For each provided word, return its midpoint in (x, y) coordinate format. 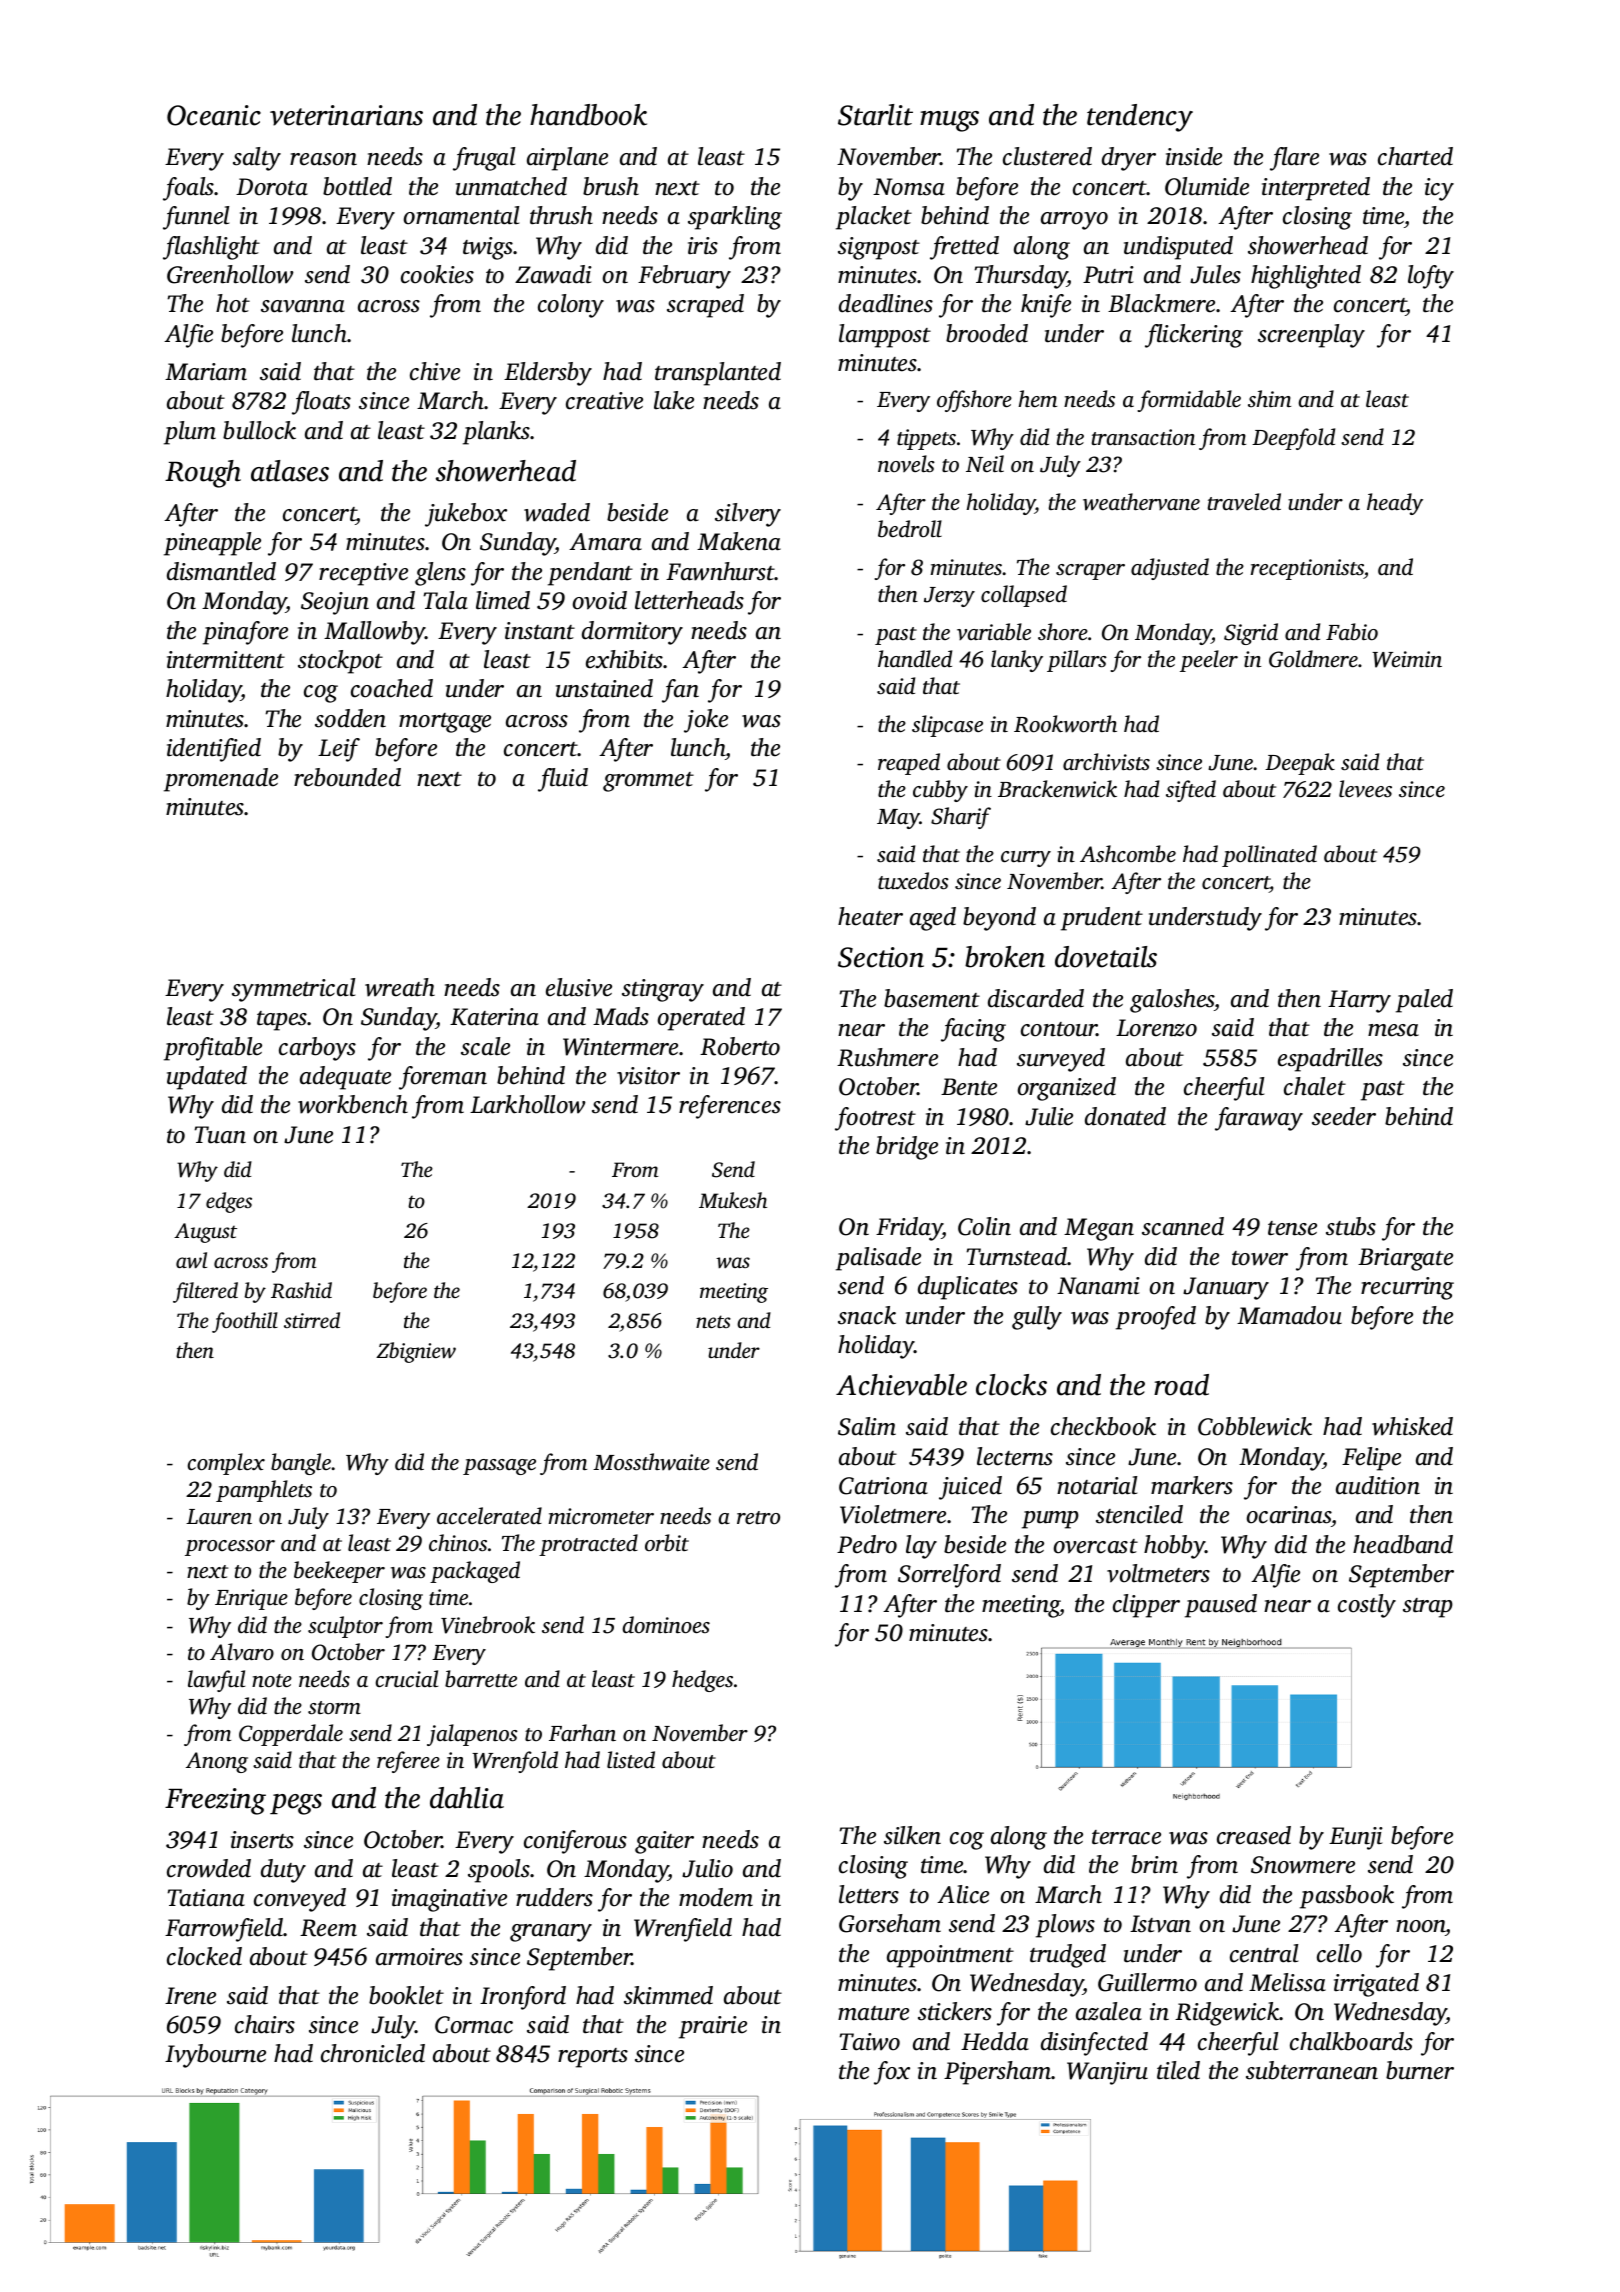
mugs (949, 121)
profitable (213, 1049)
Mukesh (733, 1200)
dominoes (666, 1625)
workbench (353, 1104)
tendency (1140, 118)
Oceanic (214, 115)
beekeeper (339, 1572)
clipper (1146, 1606)
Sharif (961, 818)
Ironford (523, 1998)
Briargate (1405, 1259)
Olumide (1207, 186)
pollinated (1269, 856)
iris (703, 246)
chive (435, 371)
